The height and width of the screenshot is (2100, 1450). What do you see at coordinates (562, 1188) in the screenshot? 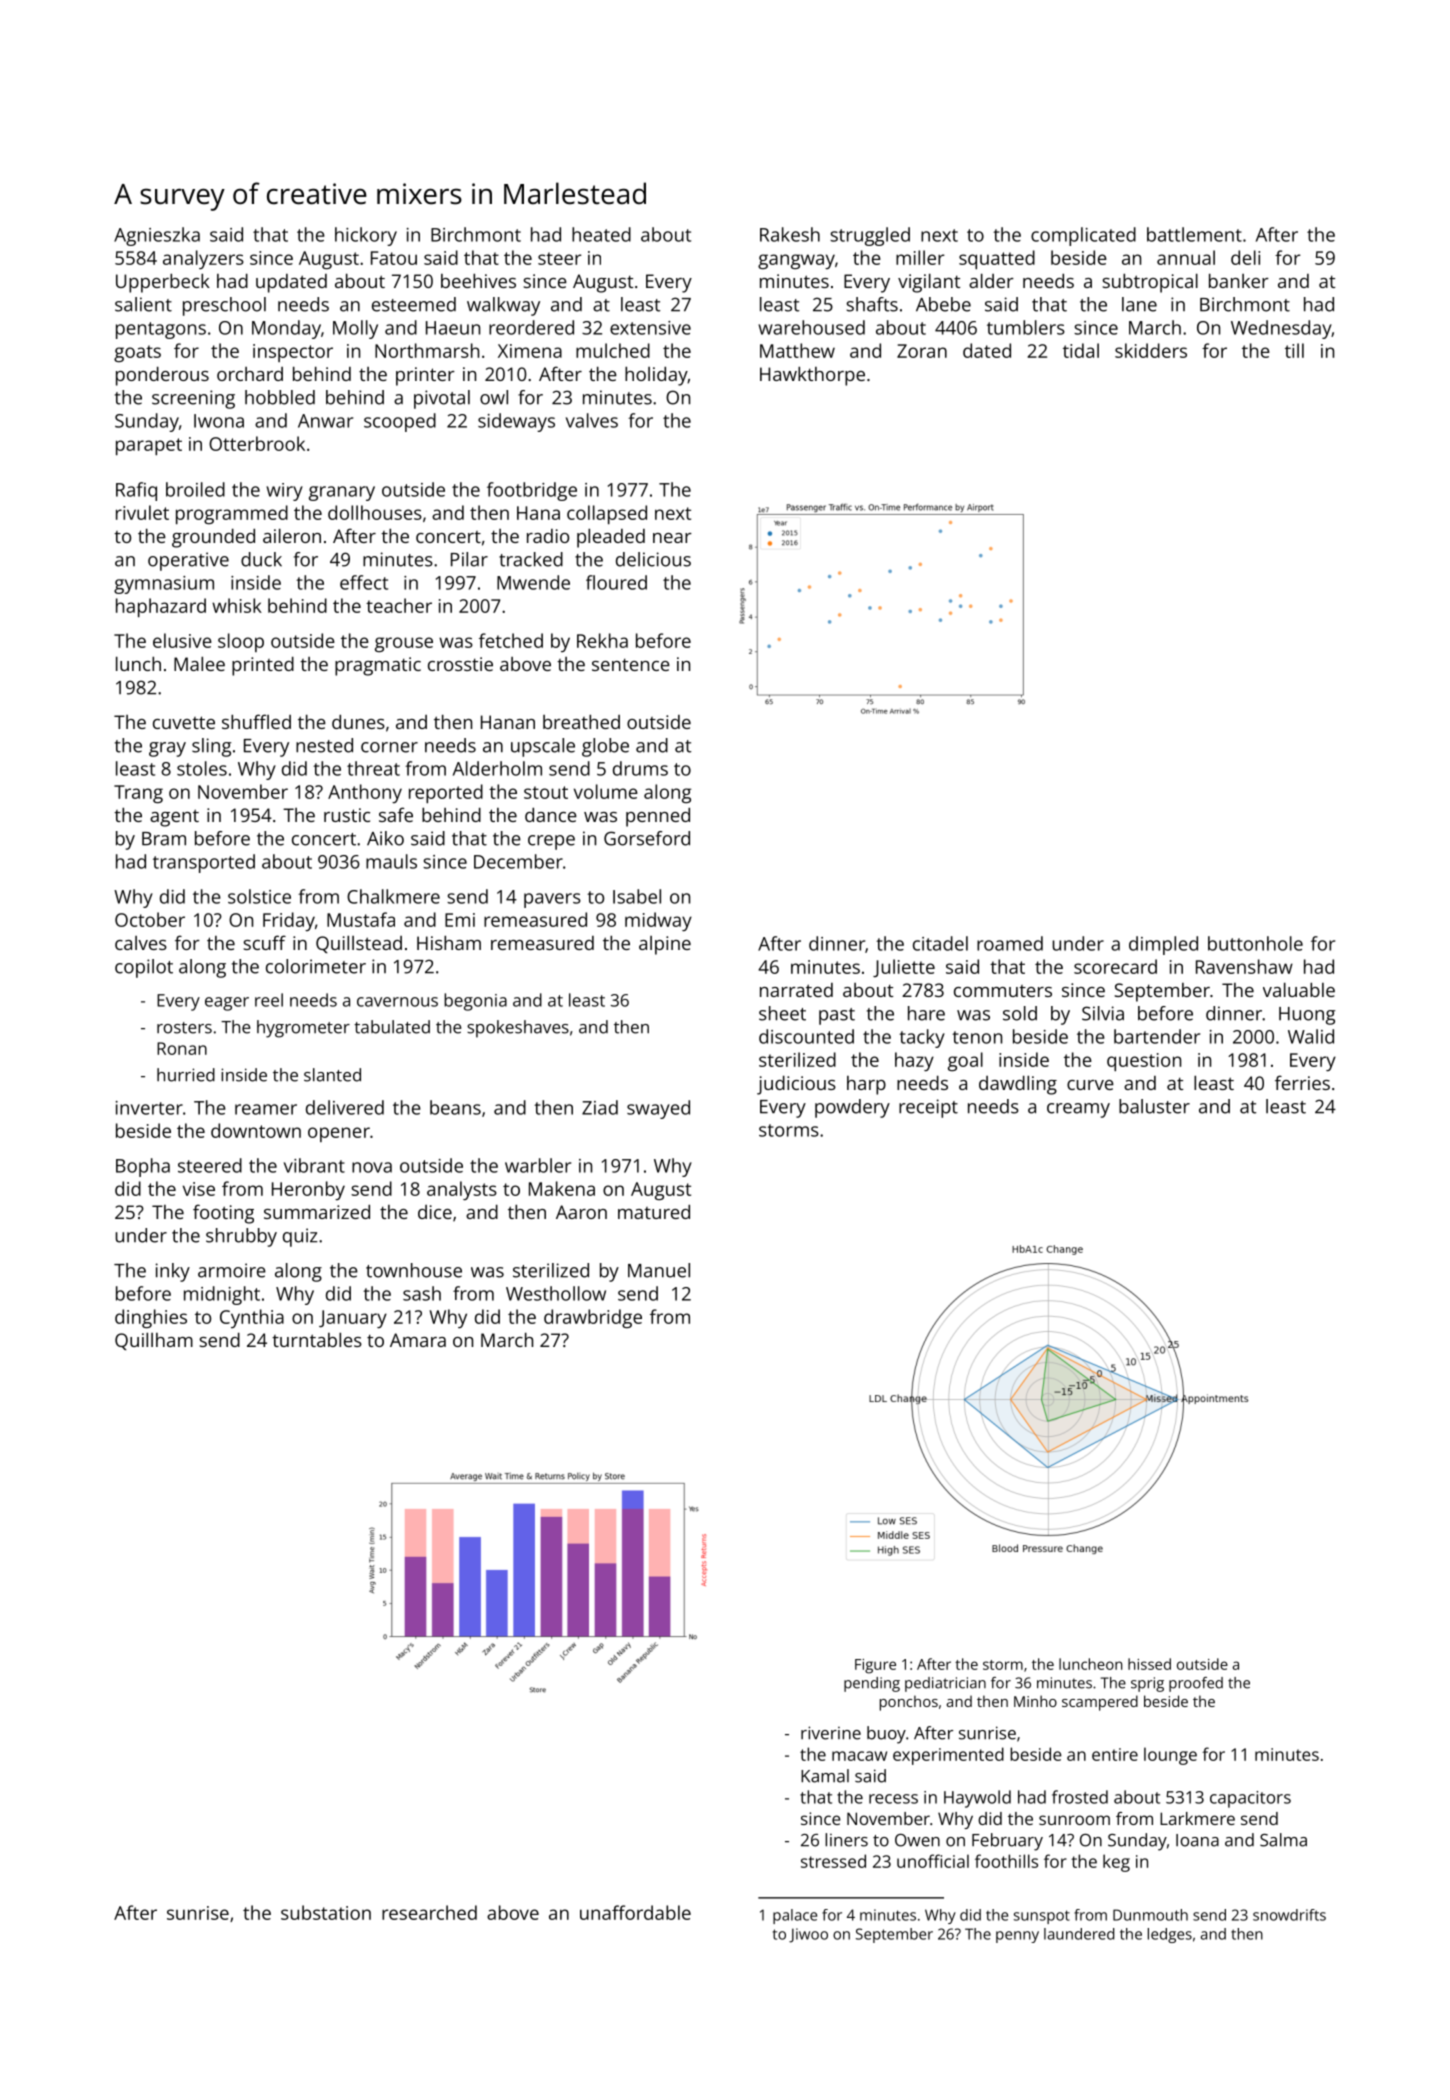
I see `Makena` at bounding box center [562, 1188].
